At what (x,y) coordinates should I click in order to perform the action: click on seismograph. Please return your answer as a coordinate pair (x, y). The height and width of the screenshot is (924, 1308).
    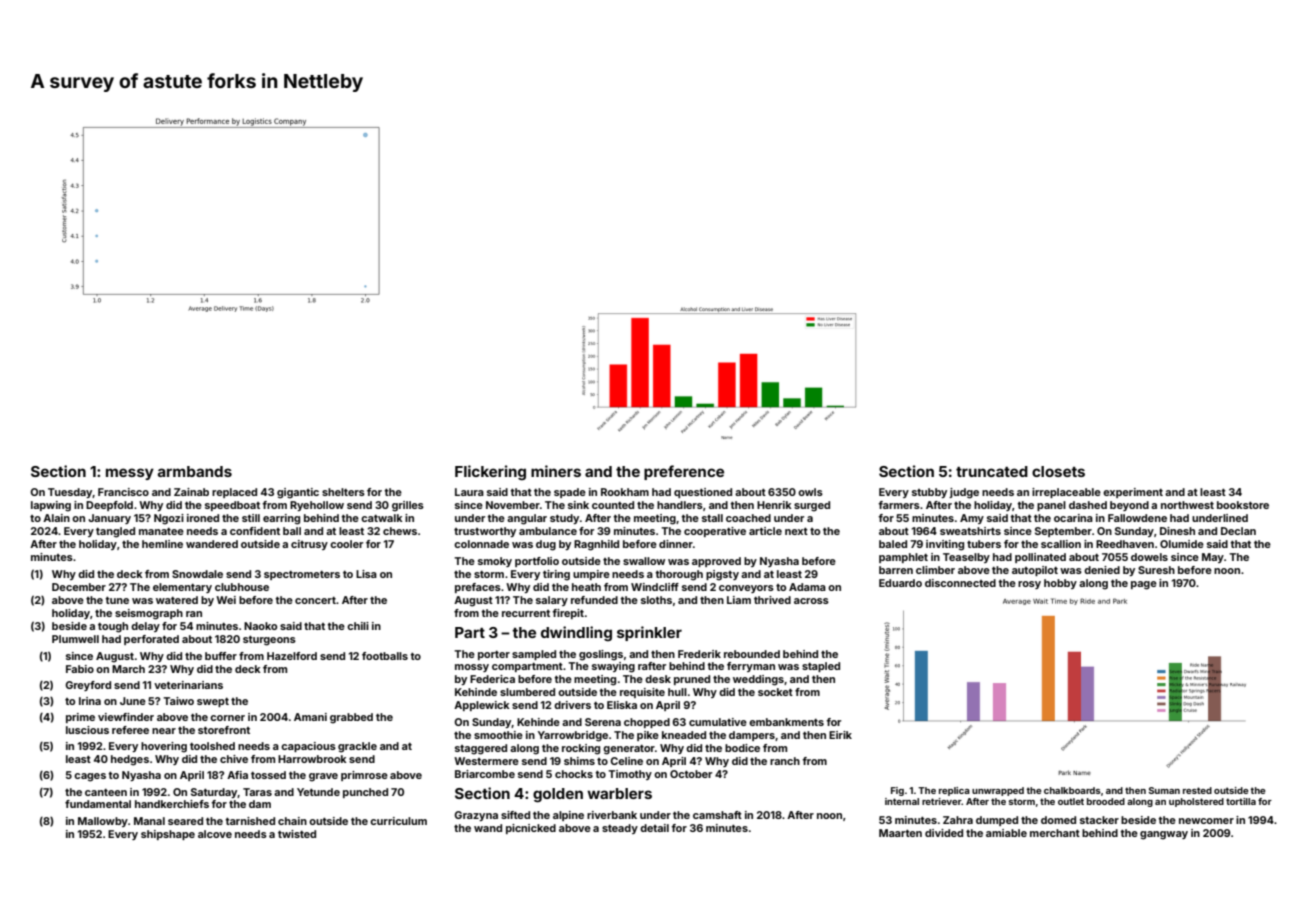
    Looking at the image, I should click on (149, 614).
